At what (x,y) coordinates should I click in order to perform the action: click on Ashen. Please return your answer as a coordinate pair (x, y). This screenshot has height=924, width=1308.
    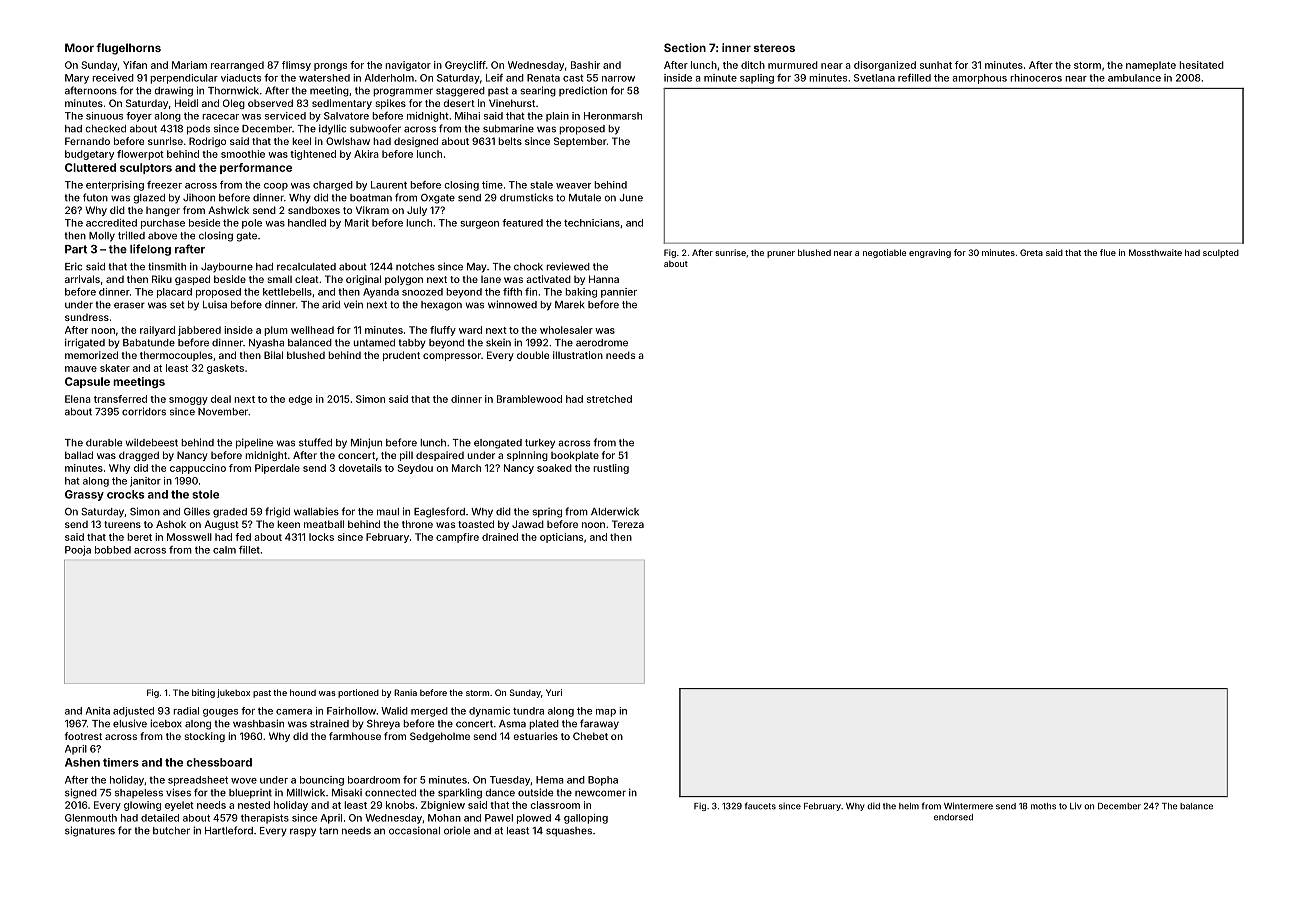
    Looking at the image, I should click on (82, 762).
